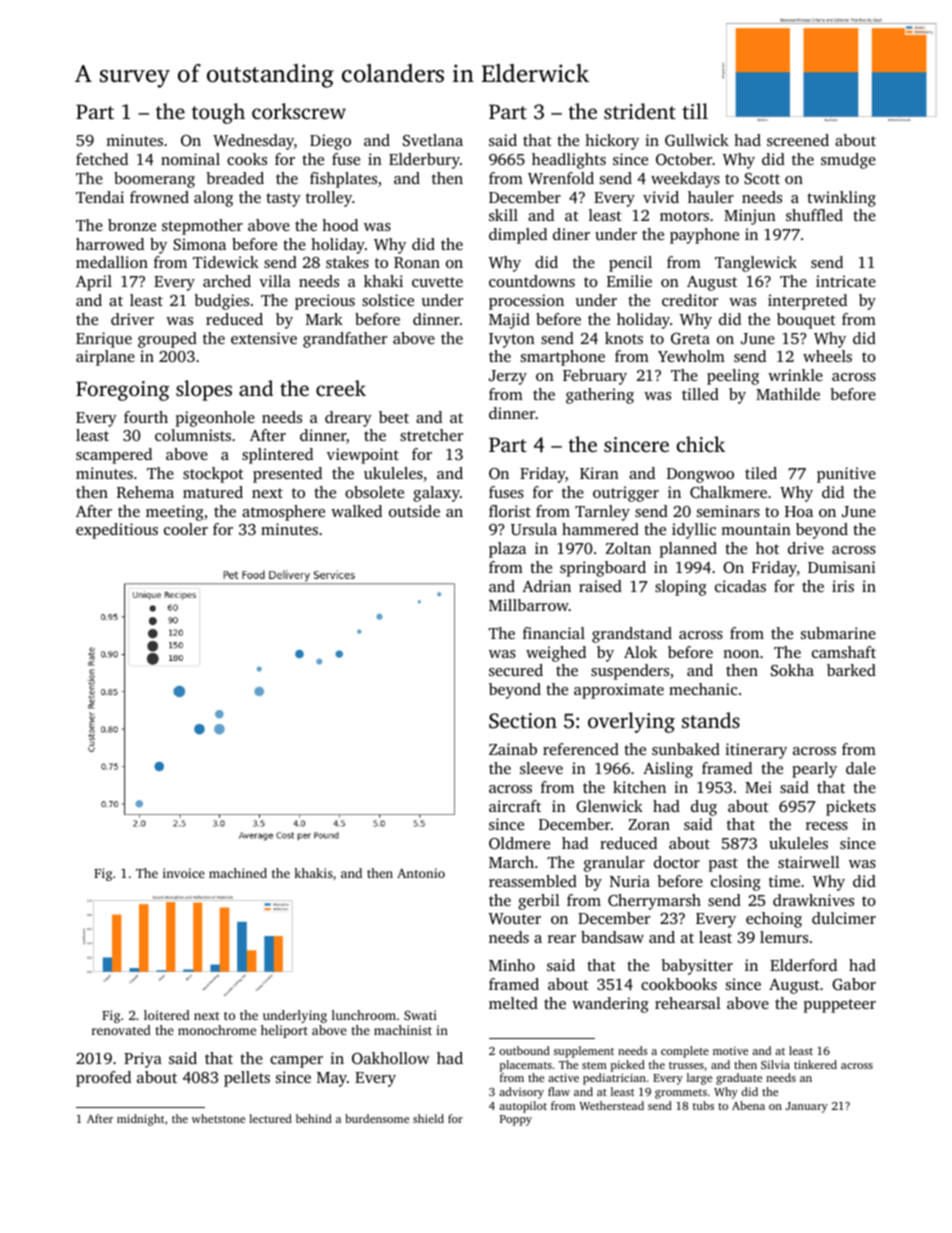 The image size is (952, 1233). I want to click on interpreted, so click(807, 302).
